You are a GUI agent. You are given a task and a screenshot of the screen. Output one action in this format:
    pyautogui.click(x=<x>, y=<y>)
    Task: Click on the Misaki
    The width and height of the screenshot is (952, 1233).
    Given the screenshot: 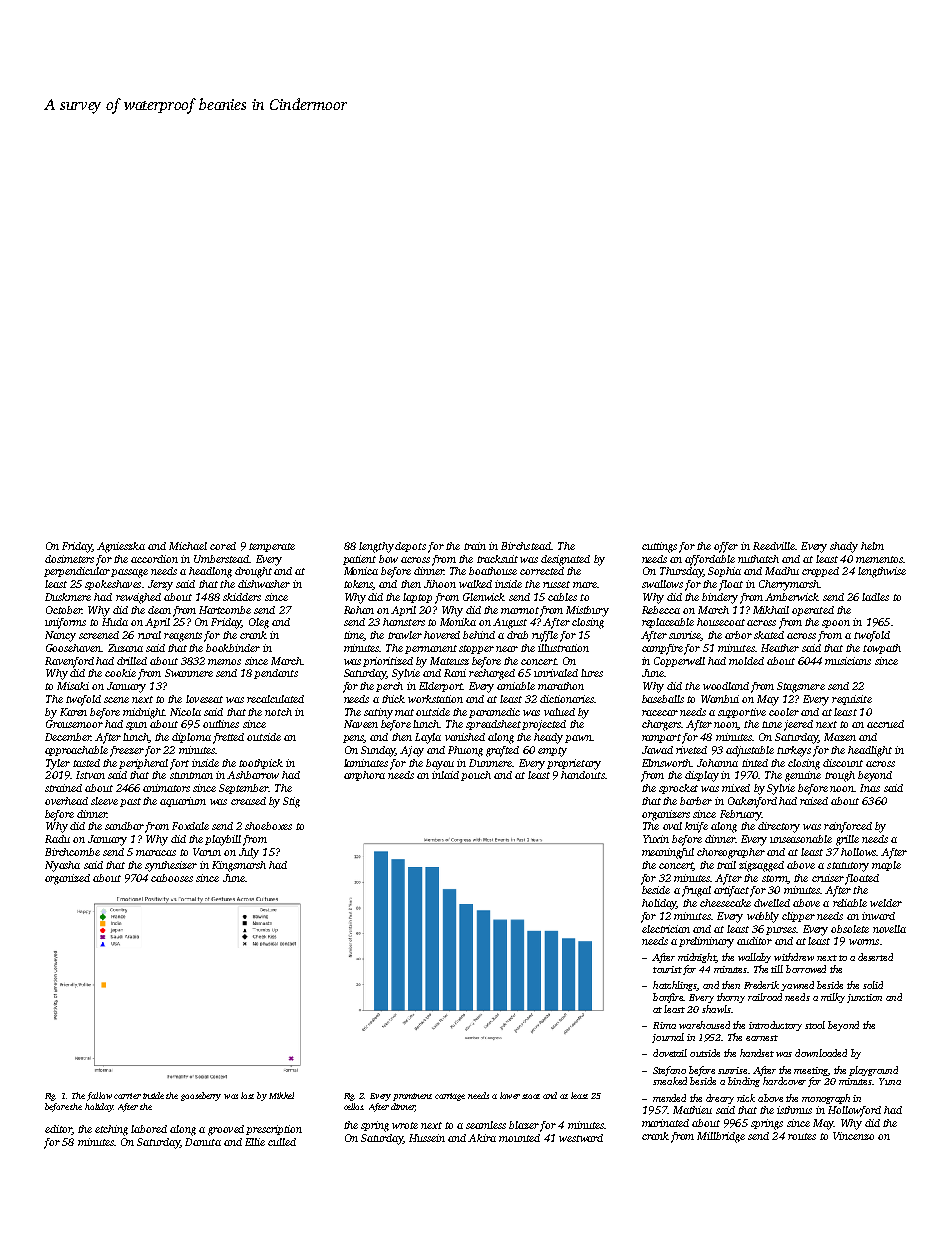 What is the action you would take?
    pyautogui.click(x=73, y=686)
